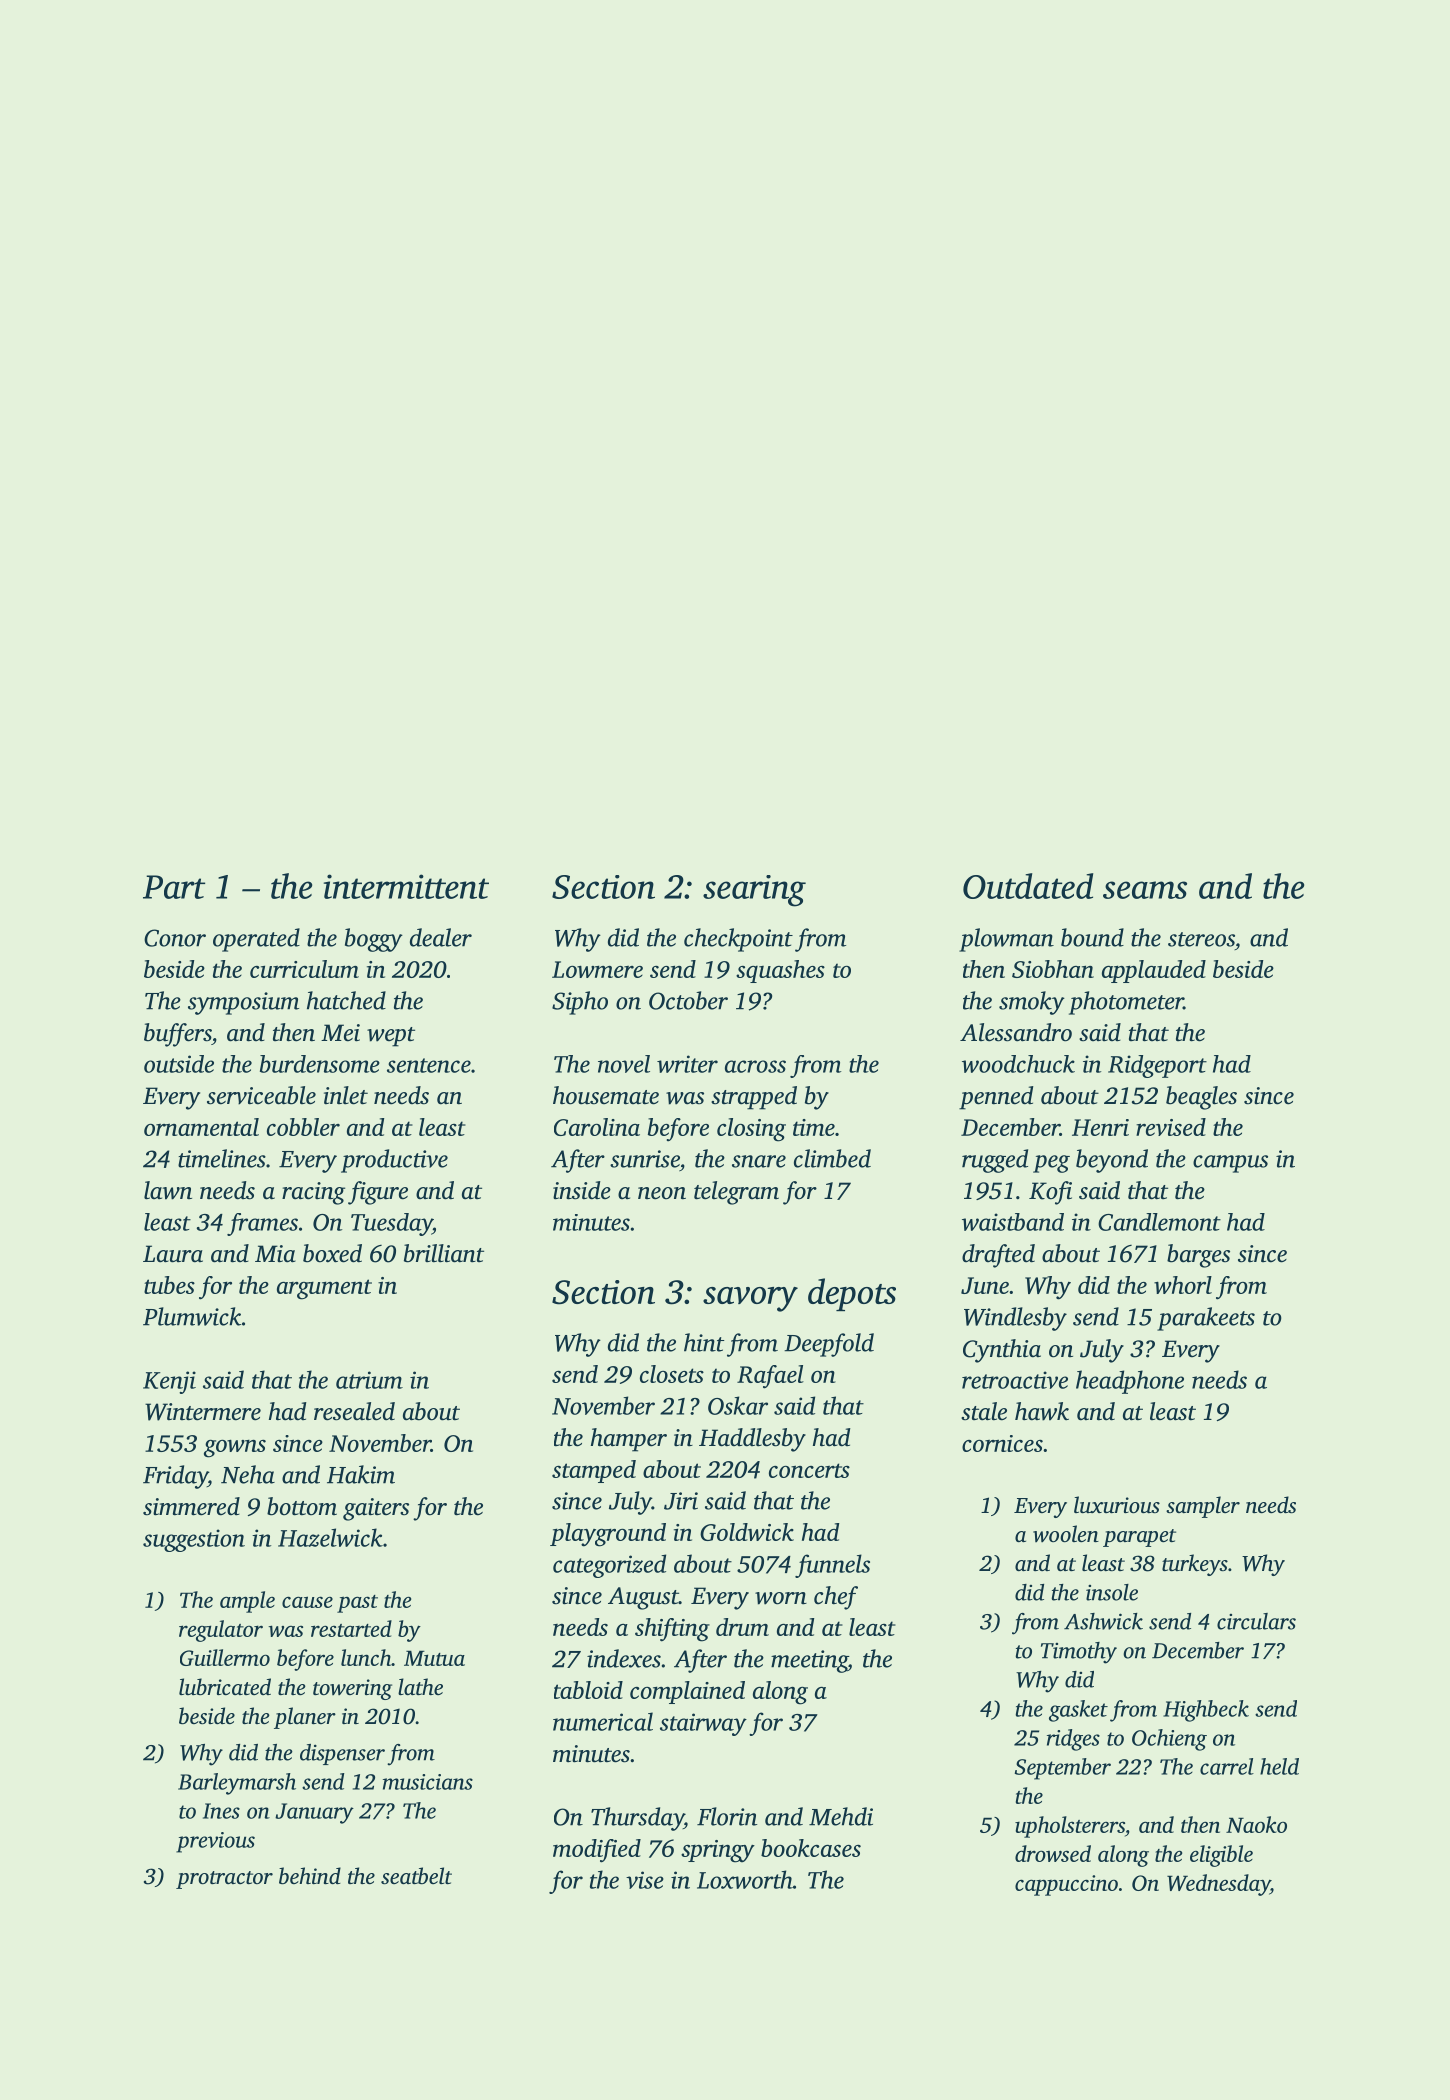 The height and width of the page is (2100, 1450). What do you see at coordinates (1117, 1504) in the page?
I see `luxurious` at bounding box center [1117, 1504].
